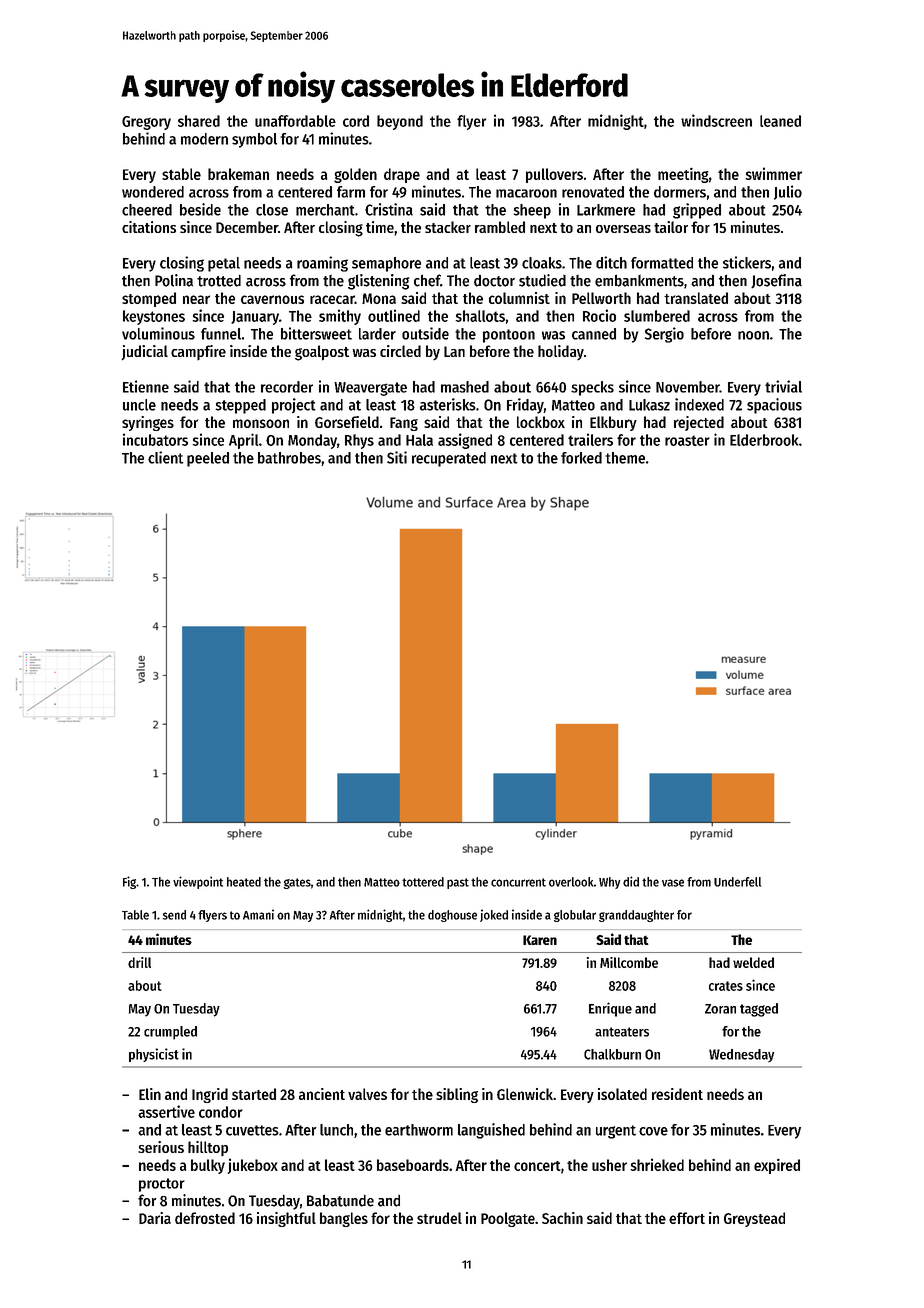 Image resolution: width=924 pixels, height=1308 pixels. What do you see at coordinates (238, 174) in the image?
I see `brakeman` at bounding box center [238, 174].
